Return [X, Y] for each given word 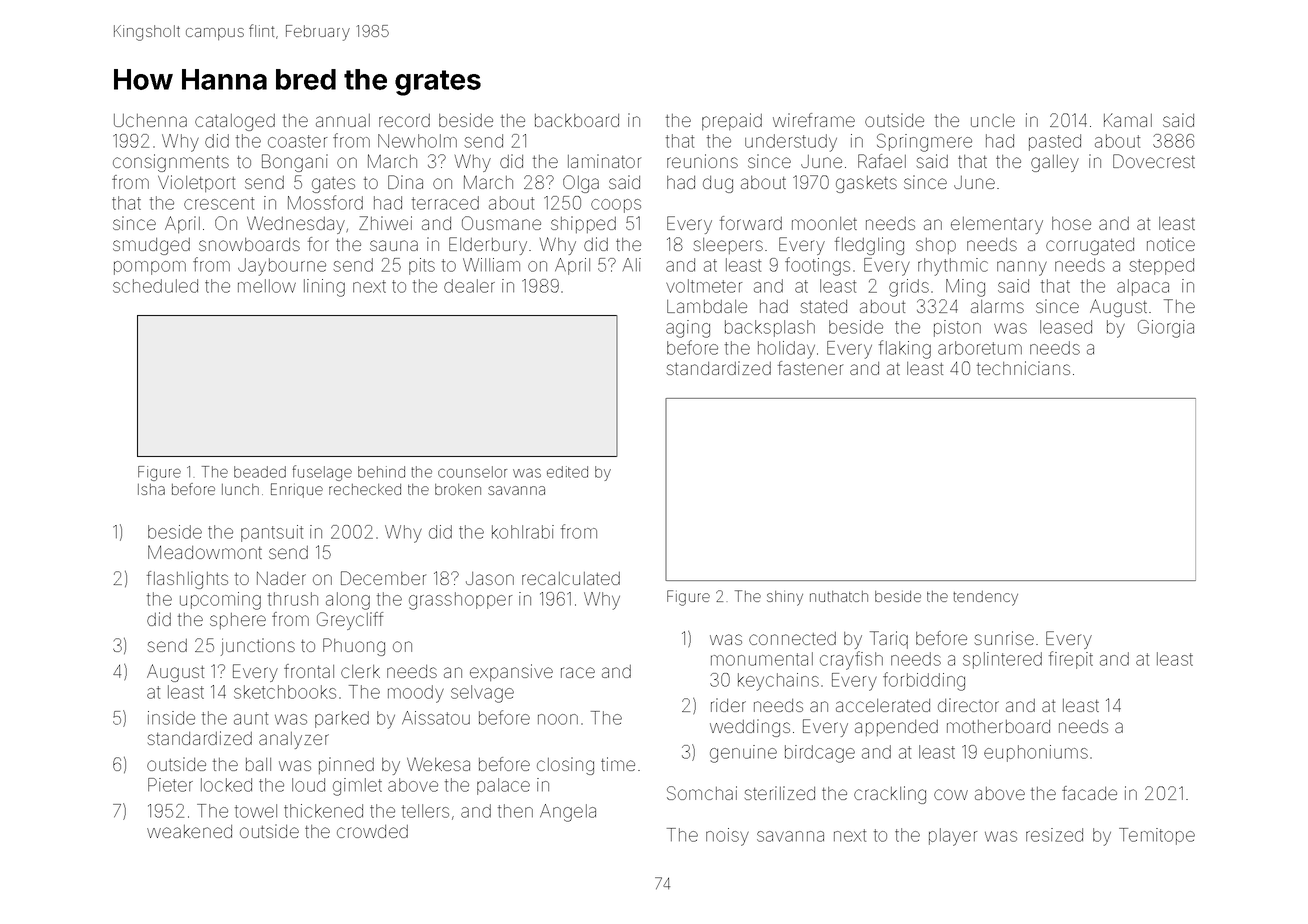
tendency [985, 598]
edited [567, 472]
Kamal [1128, 120]
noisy [727, 837]
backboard [577, 120]
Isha [151, 489]
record [404, 120]
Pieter [170, 785]
